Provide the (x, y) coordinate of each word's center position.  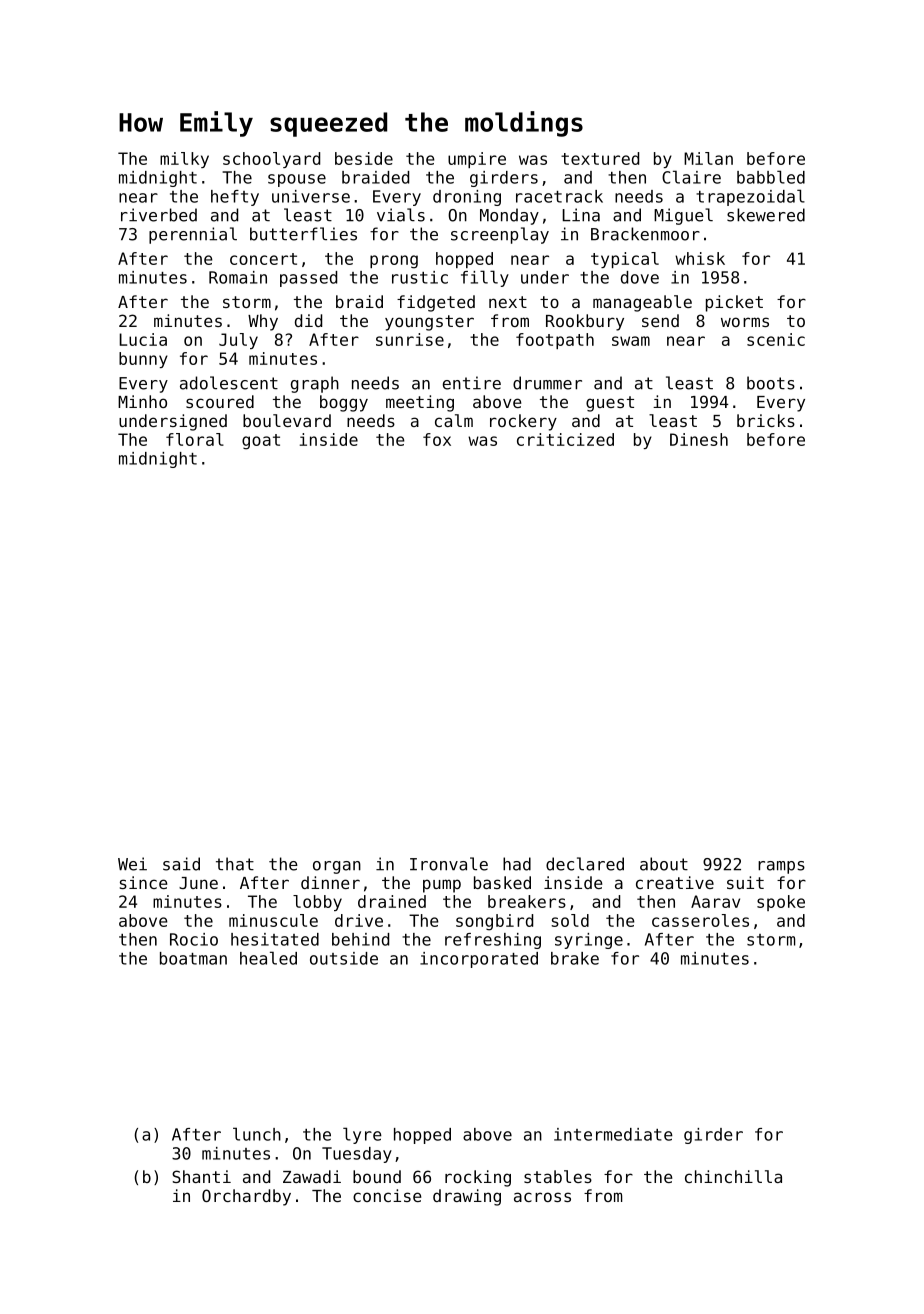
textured (600, 158)
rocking (478, 1178)
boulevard (287, 420)
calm (454, 420)
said (181, 864)
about (664, 864)
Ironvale (449, 864)
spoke (781, 903)
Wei (132, 864)
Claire (691, 177)
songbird (494, 922)
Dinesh (699, 439)
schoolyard (271, 160)
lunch (257, 1134)
